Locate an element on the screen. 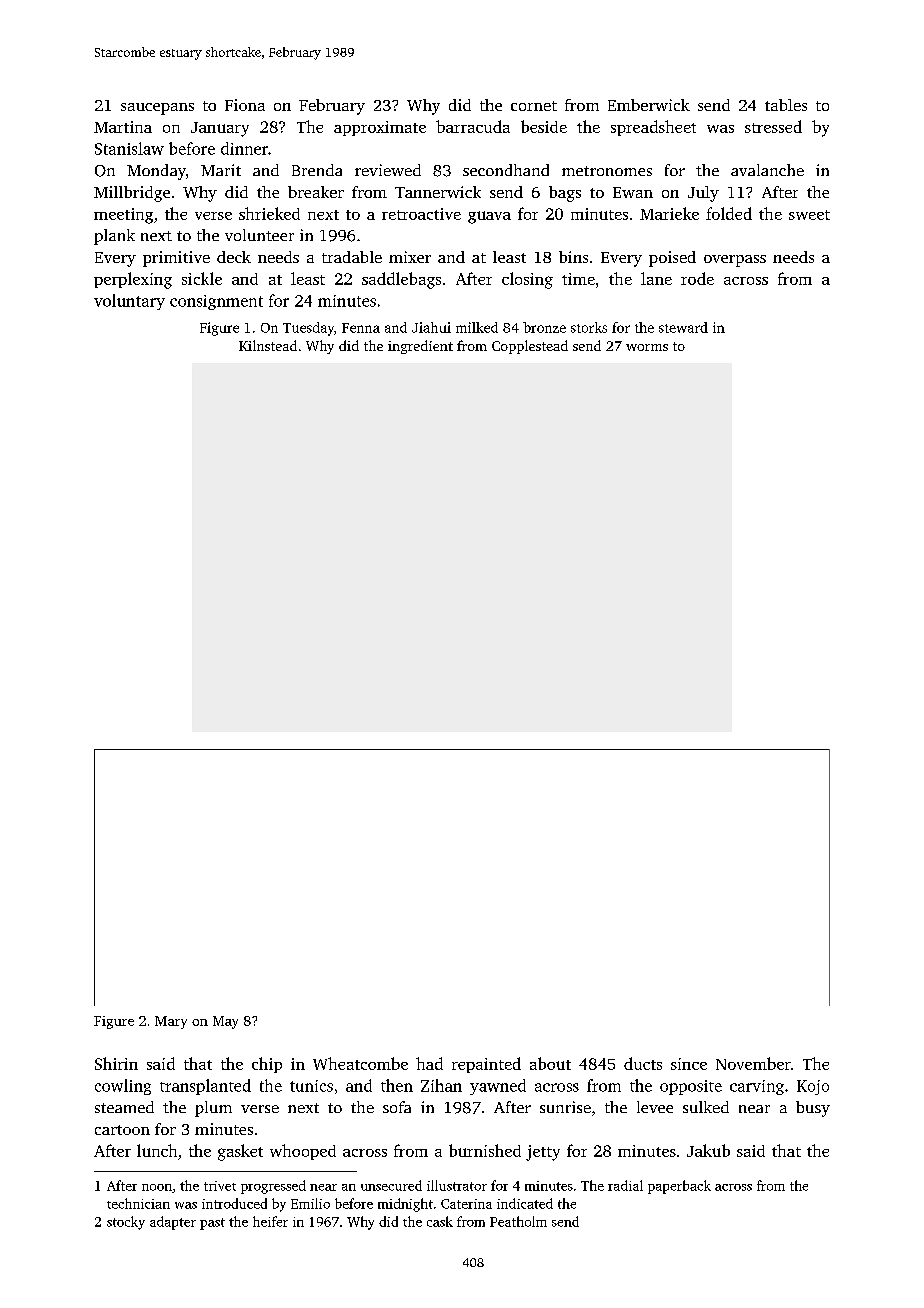 This screenshot has height=1308, width=924. Emberwick is located at coordinates (649, 105).
